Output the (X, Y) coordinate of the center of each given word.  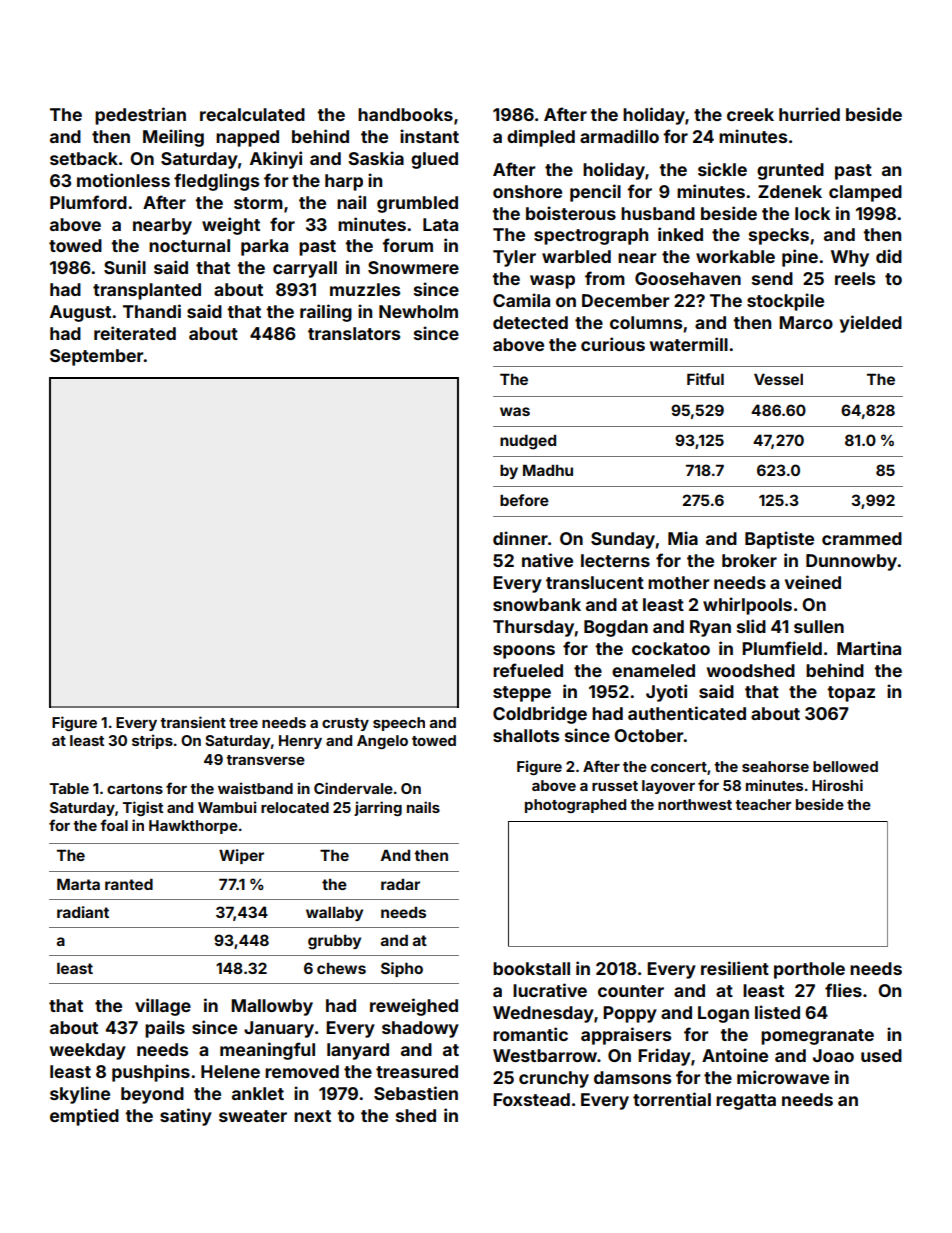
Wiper (241, 856)
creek (750, 114)
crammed (862, 538)
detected (530, 322)
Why (850, 258)
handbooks (405, 114)
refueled (528, 670)
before (524, 500)
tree (243, 723)
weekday (88, 1051)
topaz (851, 694)
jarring (378, 808)
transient (193, 722)
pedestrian (140, 116)
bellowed (845, 766)
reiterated (135, 333)
